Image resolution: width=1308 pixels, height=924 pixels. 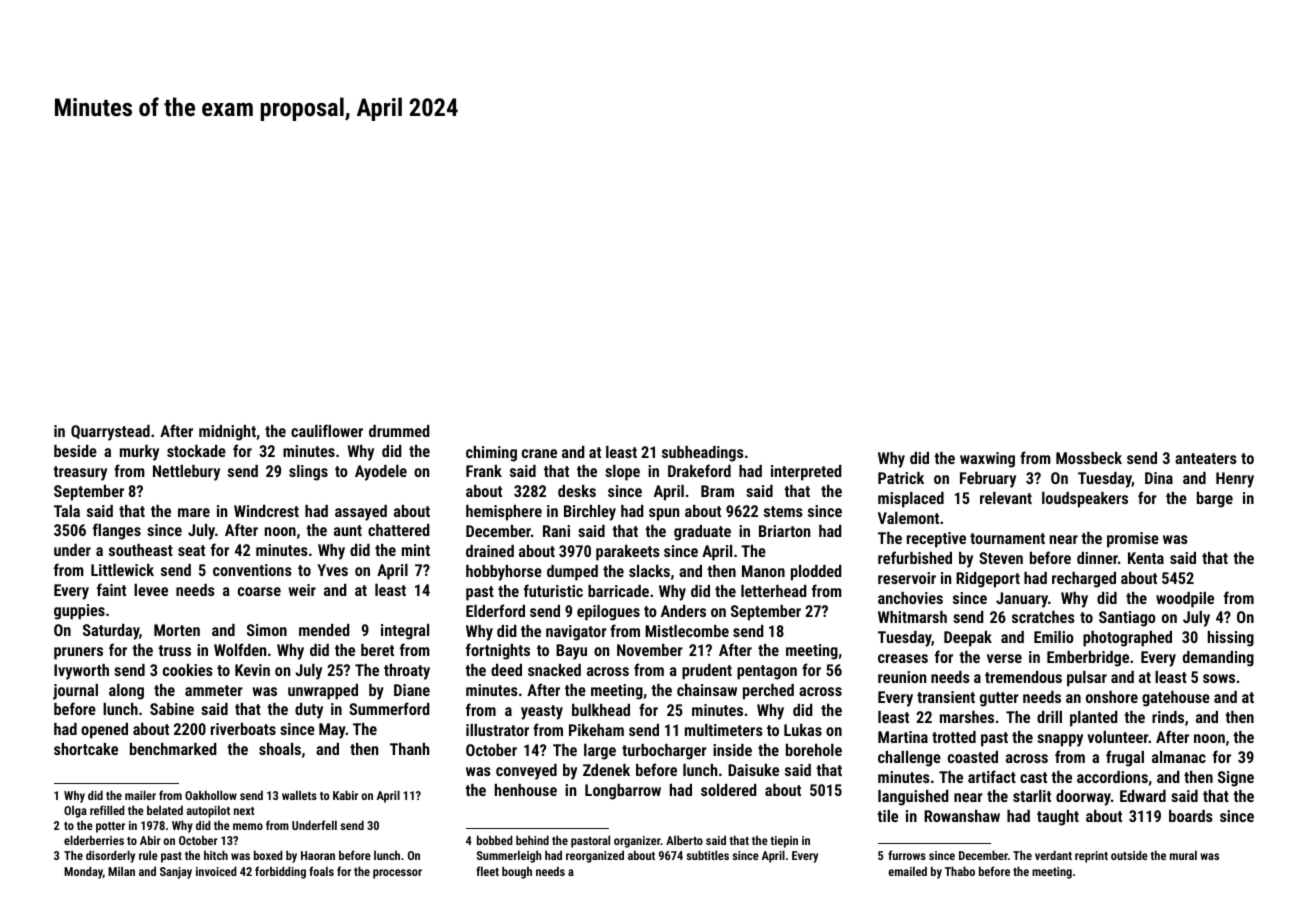 What do you see at coordinates (618, 591) in the page?
I see `barricade` at bounding box center [618, 591].
